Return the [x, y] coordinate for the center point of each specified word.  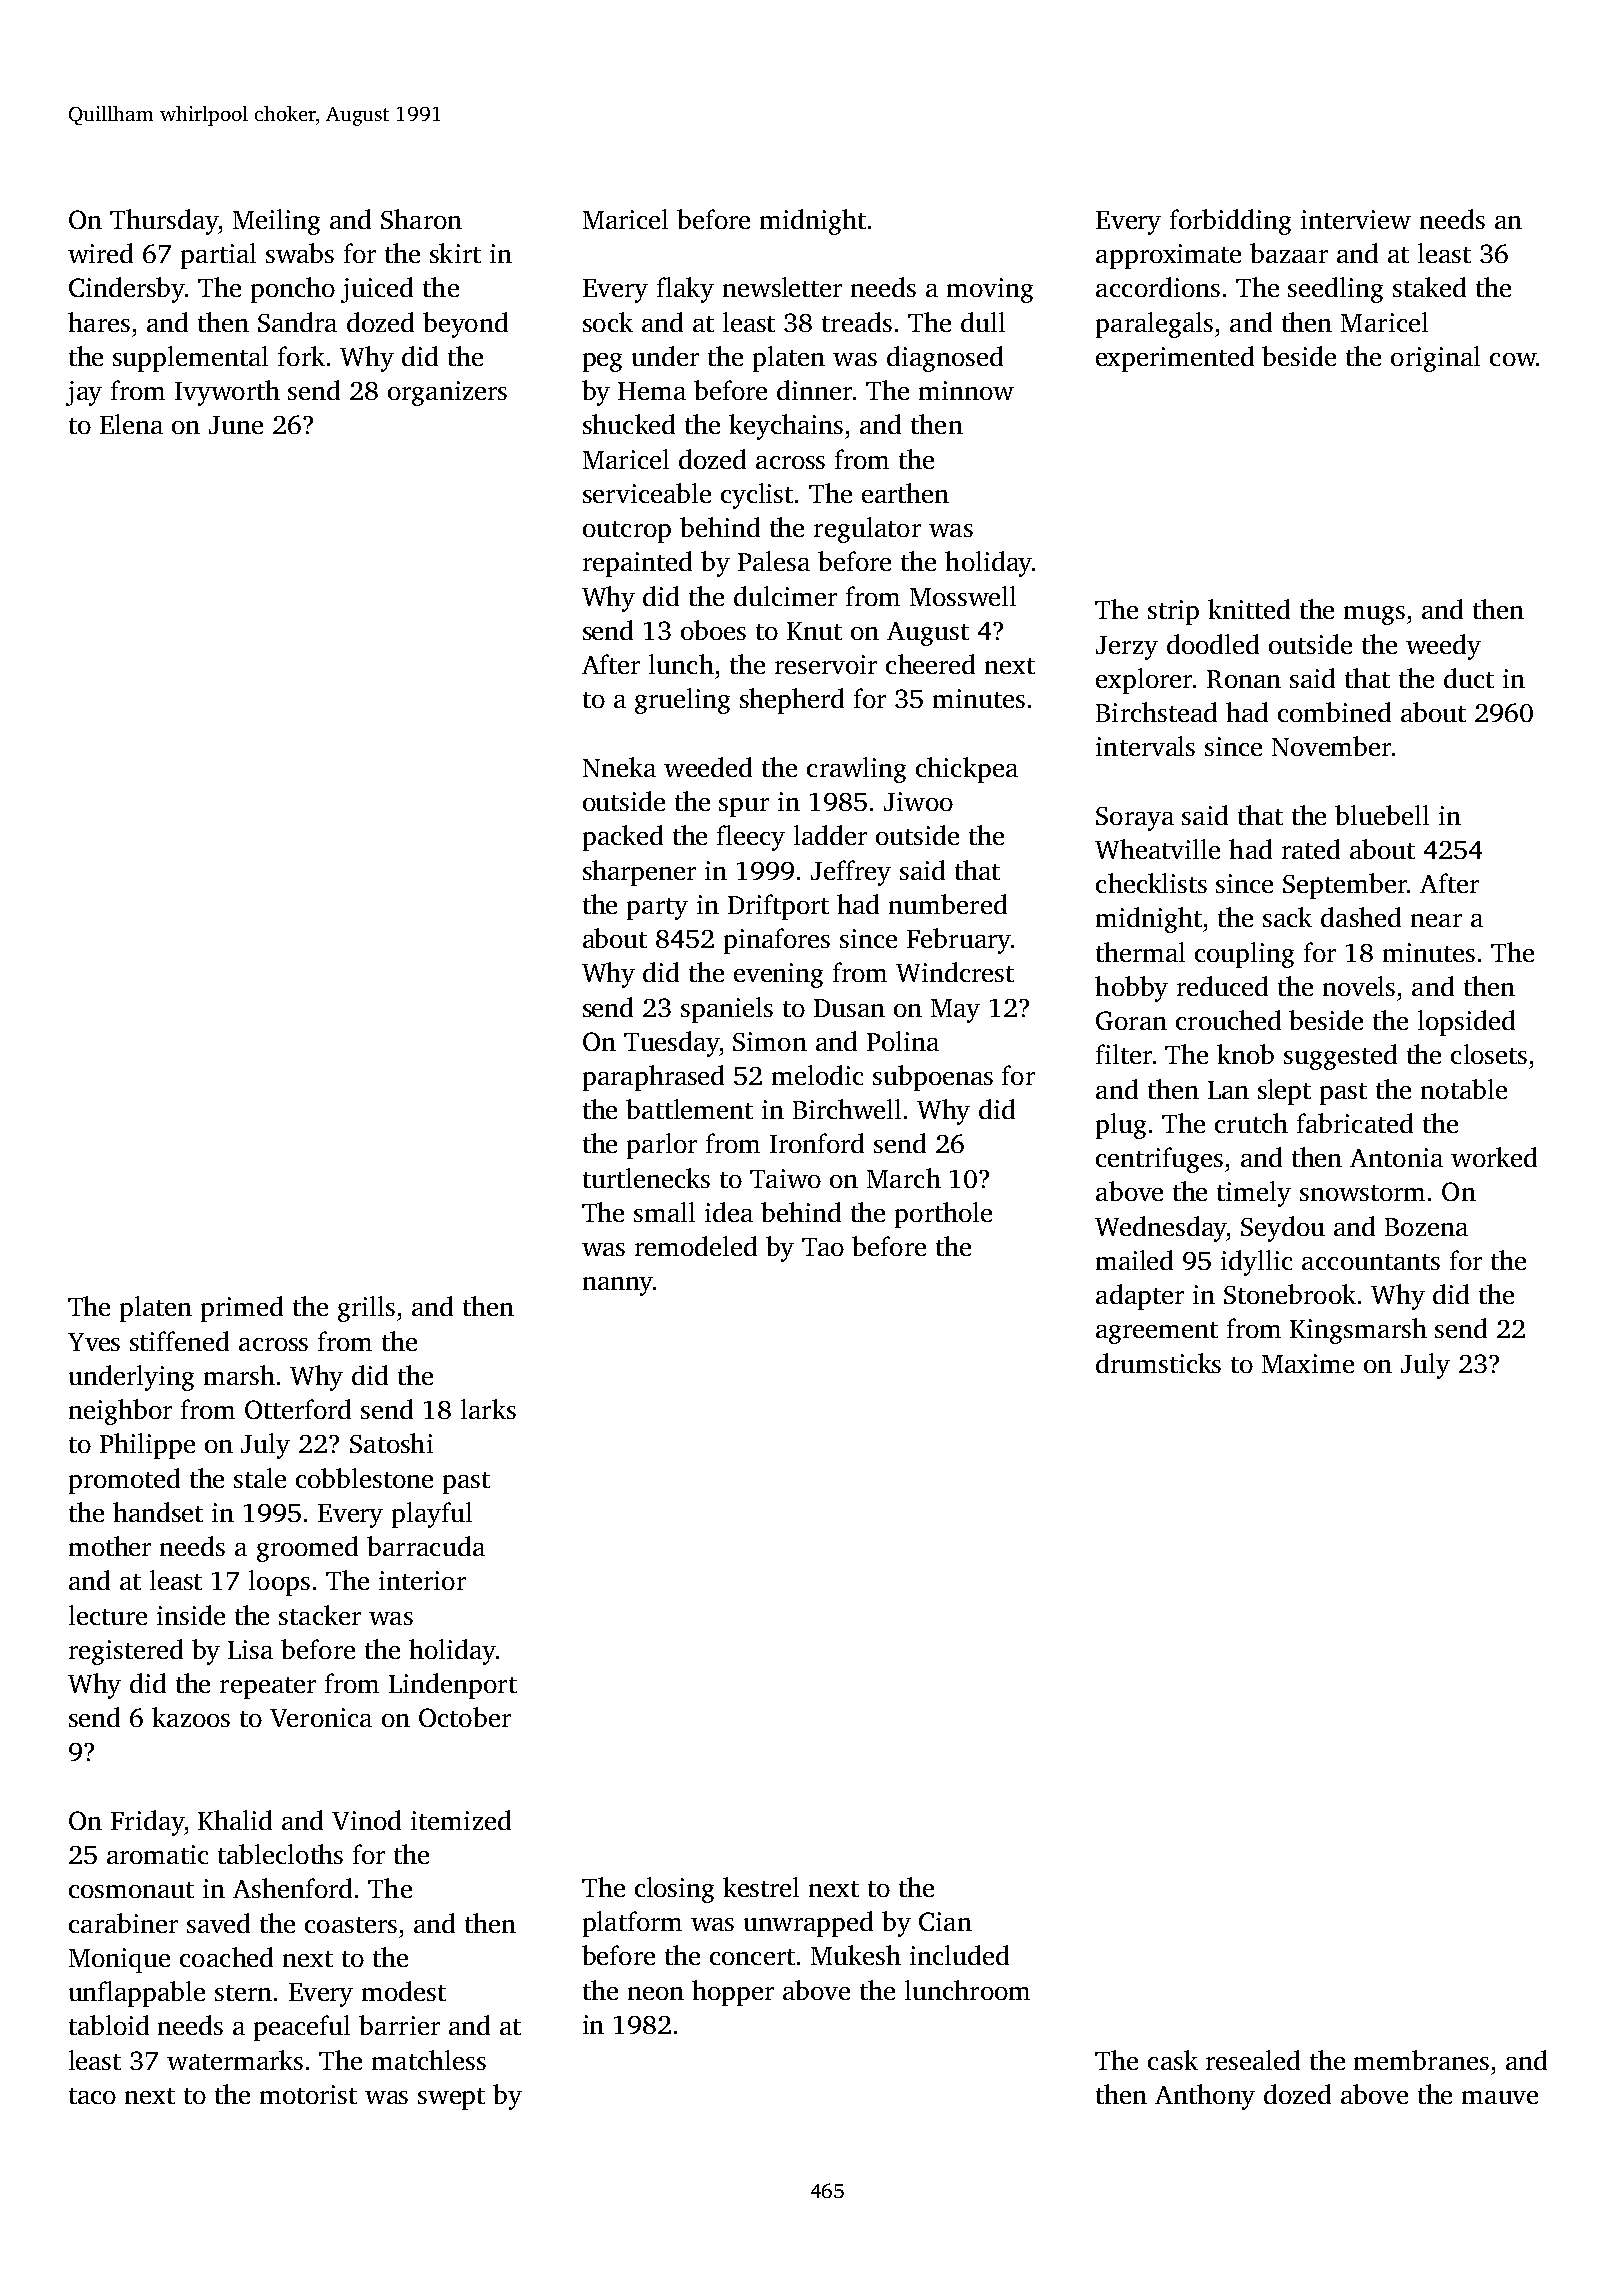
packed [623, 838]
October [465, 1717]
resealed [1253, 2060]
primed [242, 1309]
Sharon [421, 219]
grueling [682, 701]
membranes [1421, 2060]
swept [451, 2099]
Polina [903, 1041]
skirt [455, 253]
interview [1356, 219]
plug [1121, 1126]
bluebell [1382, 815]
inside [191, 1615]
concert [752, 1957]
